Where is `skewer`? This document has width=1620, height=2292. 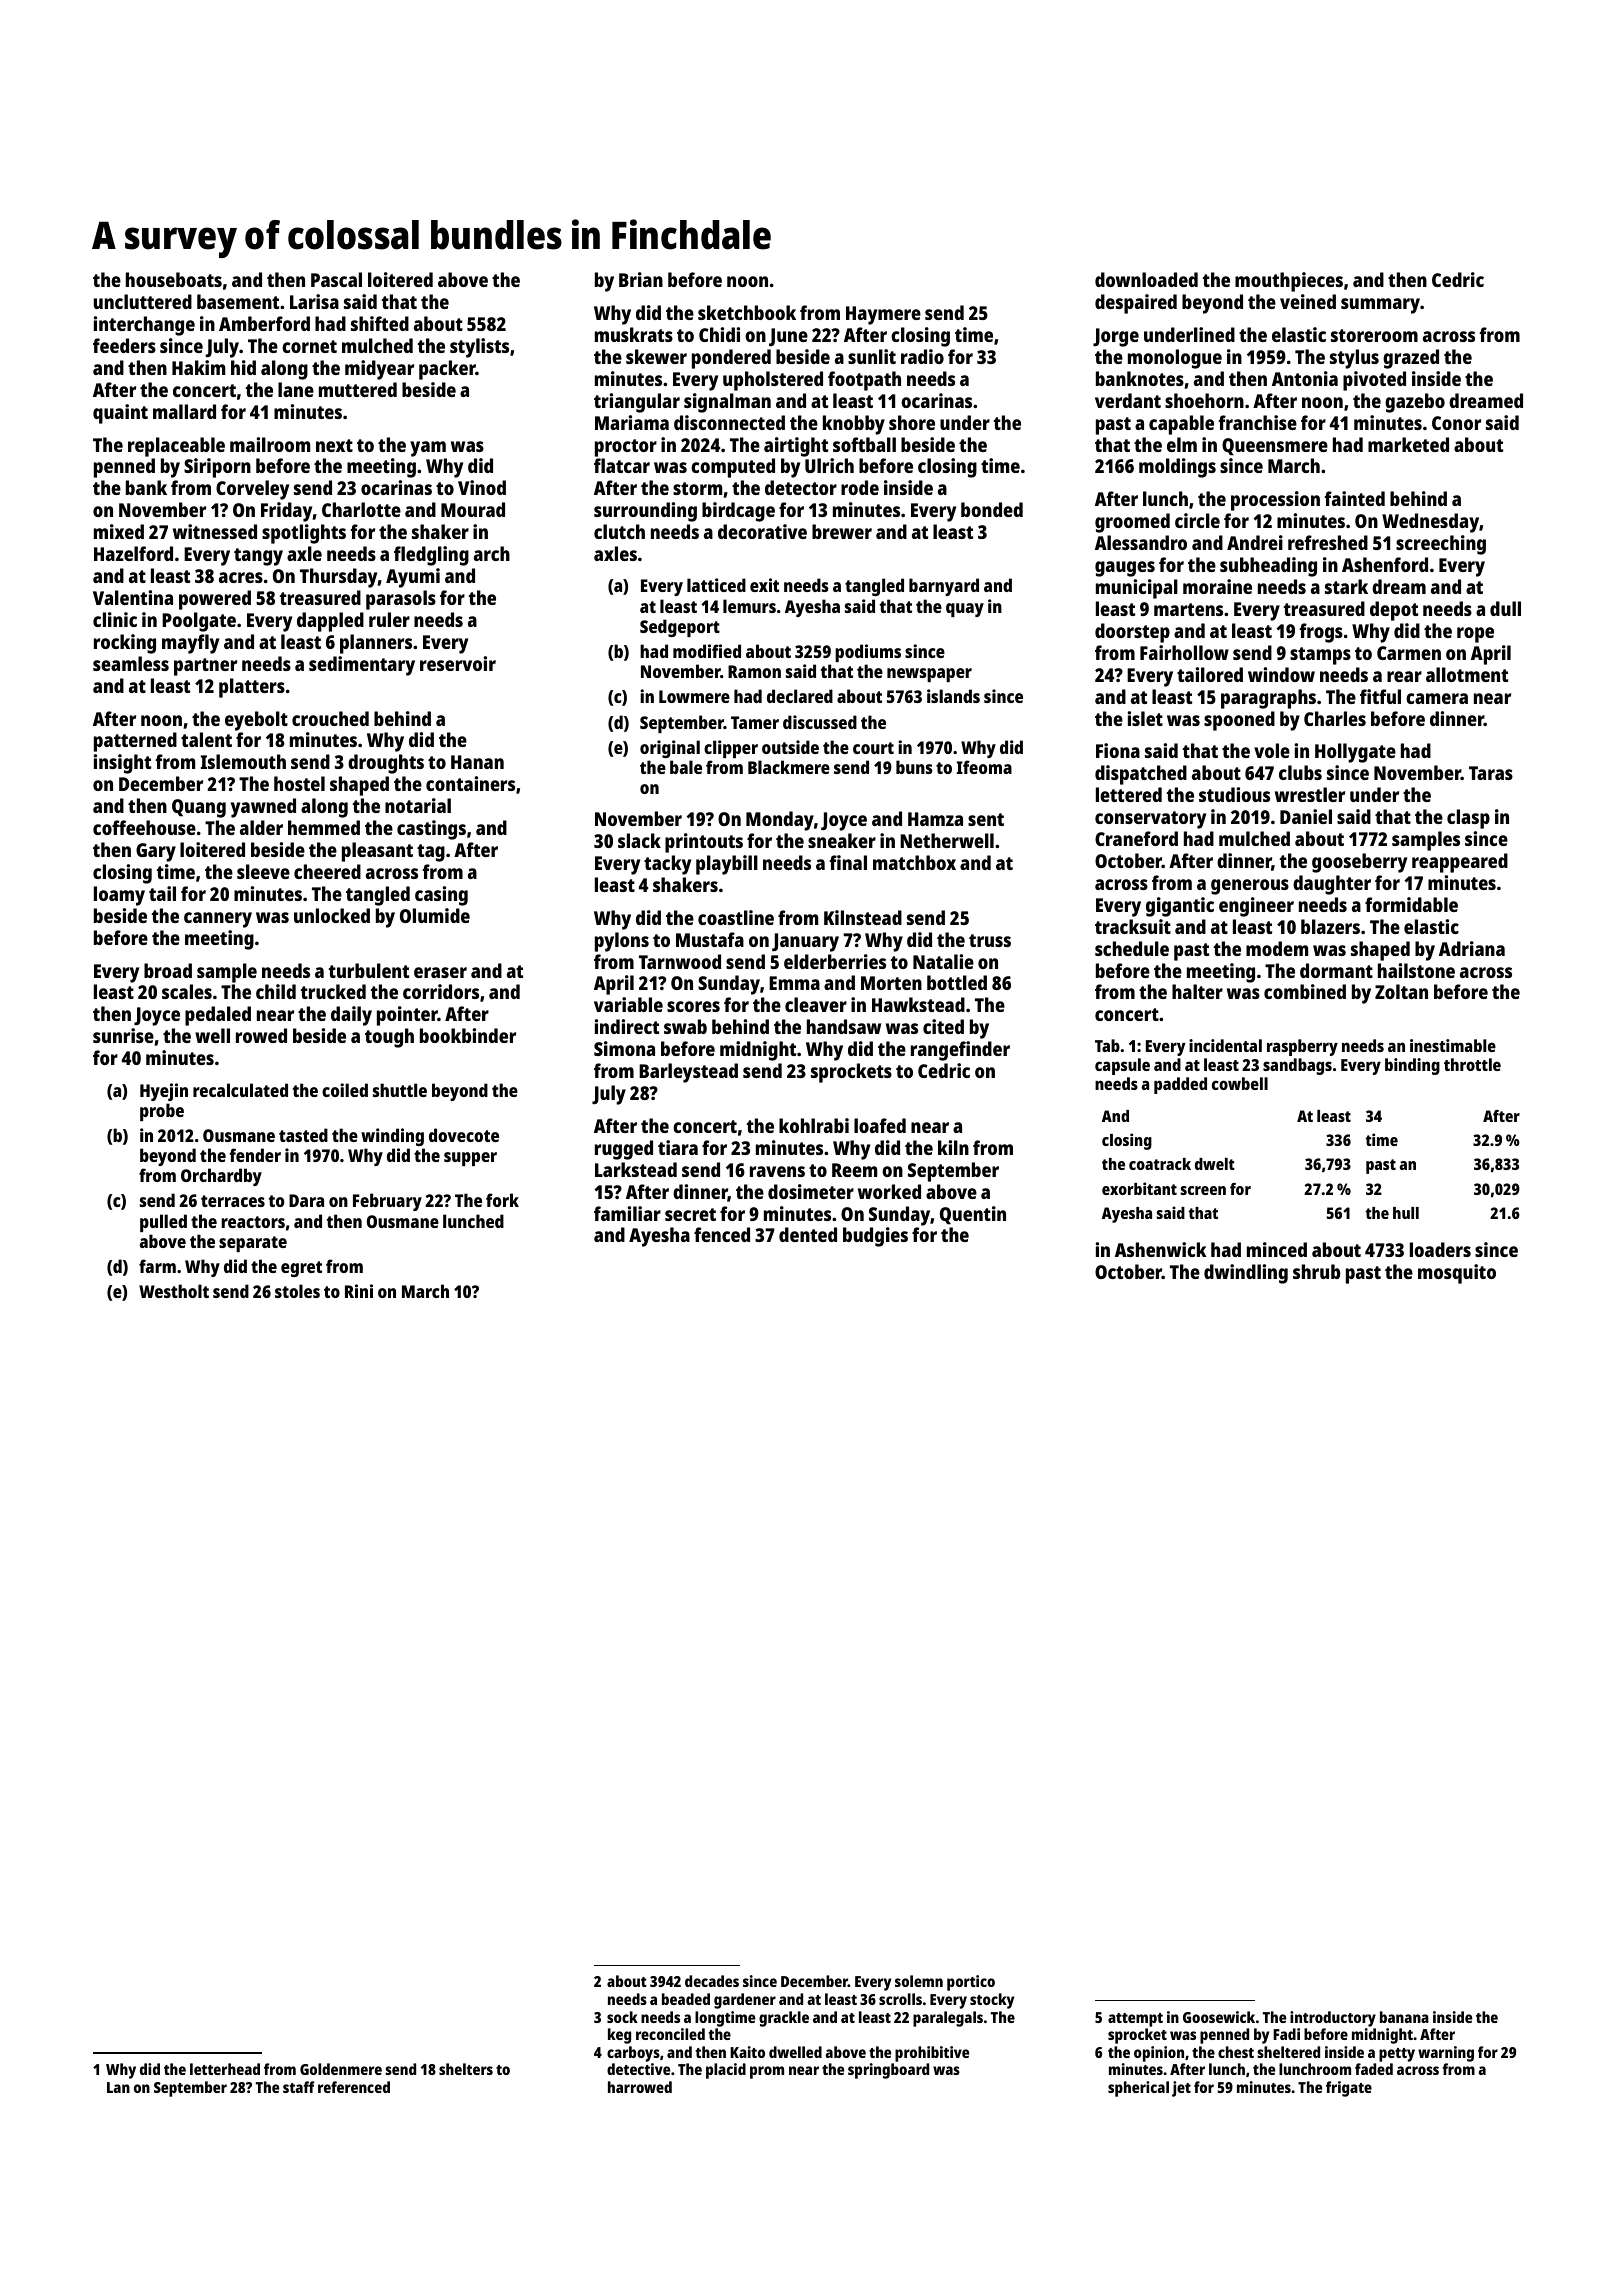
skewer is located at coordinates (656, 356).
